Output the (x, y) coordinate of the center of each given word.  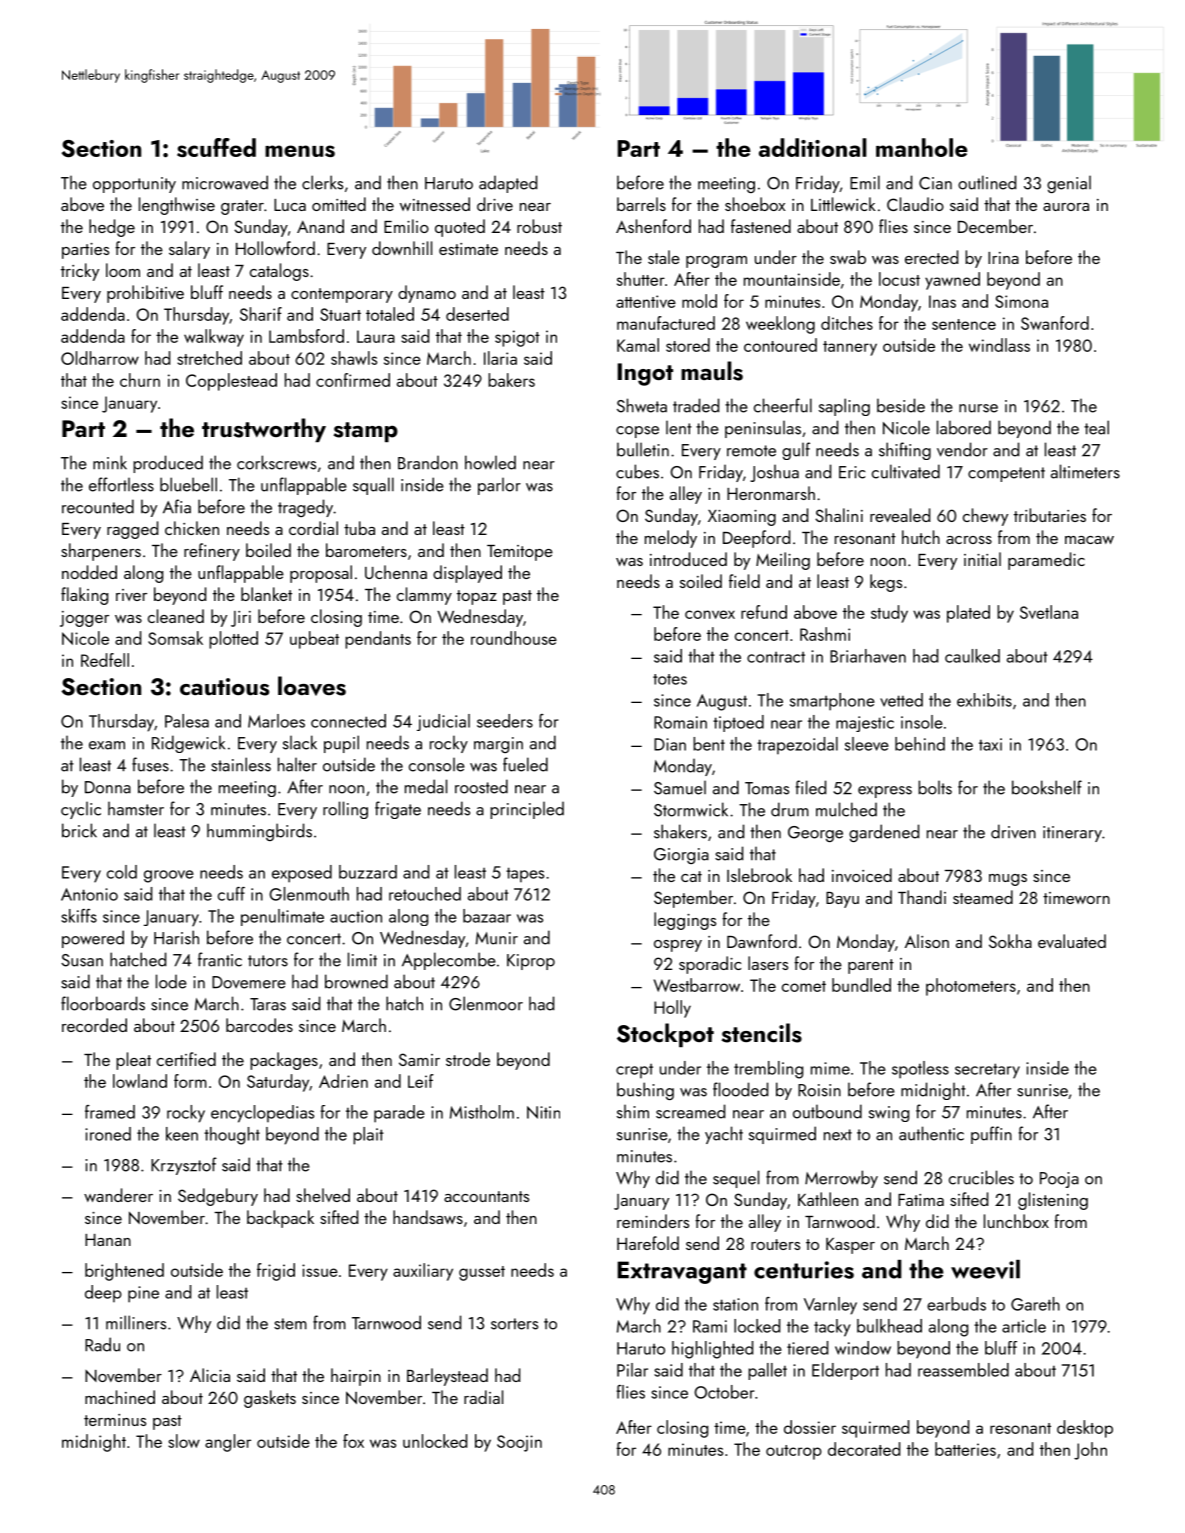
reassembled (963, 1370)
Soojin (519, 1443)
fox (353, 1441)
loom (123, 270)
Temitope (520, 553)
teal (1096, 427)
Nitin (543, 1112)
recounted (98, 506)
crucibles (981, 1177)
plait (368, 1136)
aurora (1066, 207)
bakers (511, 380)
